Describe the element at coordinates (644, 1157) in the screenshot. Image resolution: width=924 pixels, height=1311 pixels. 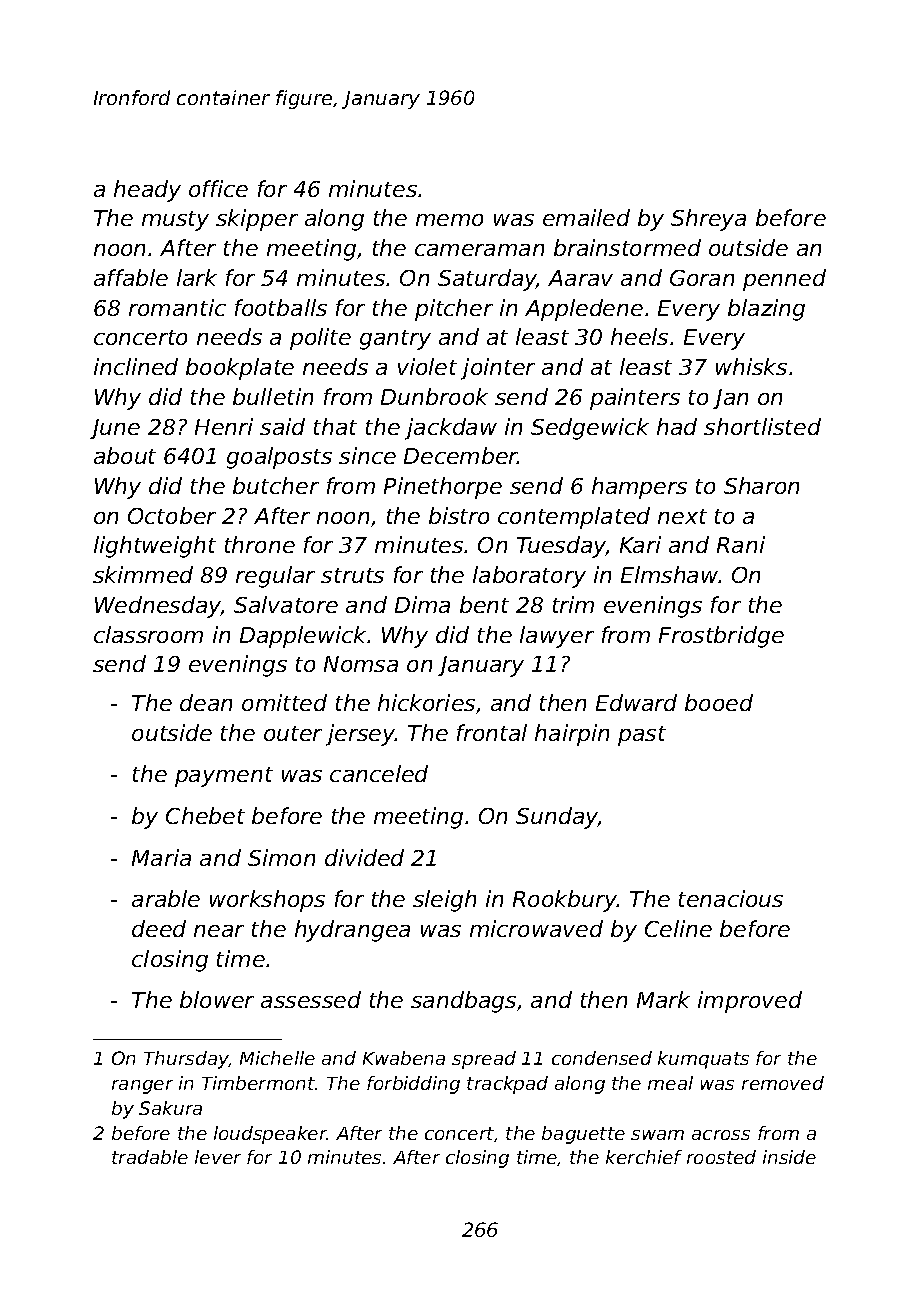
I see `kerchief` at that location.
